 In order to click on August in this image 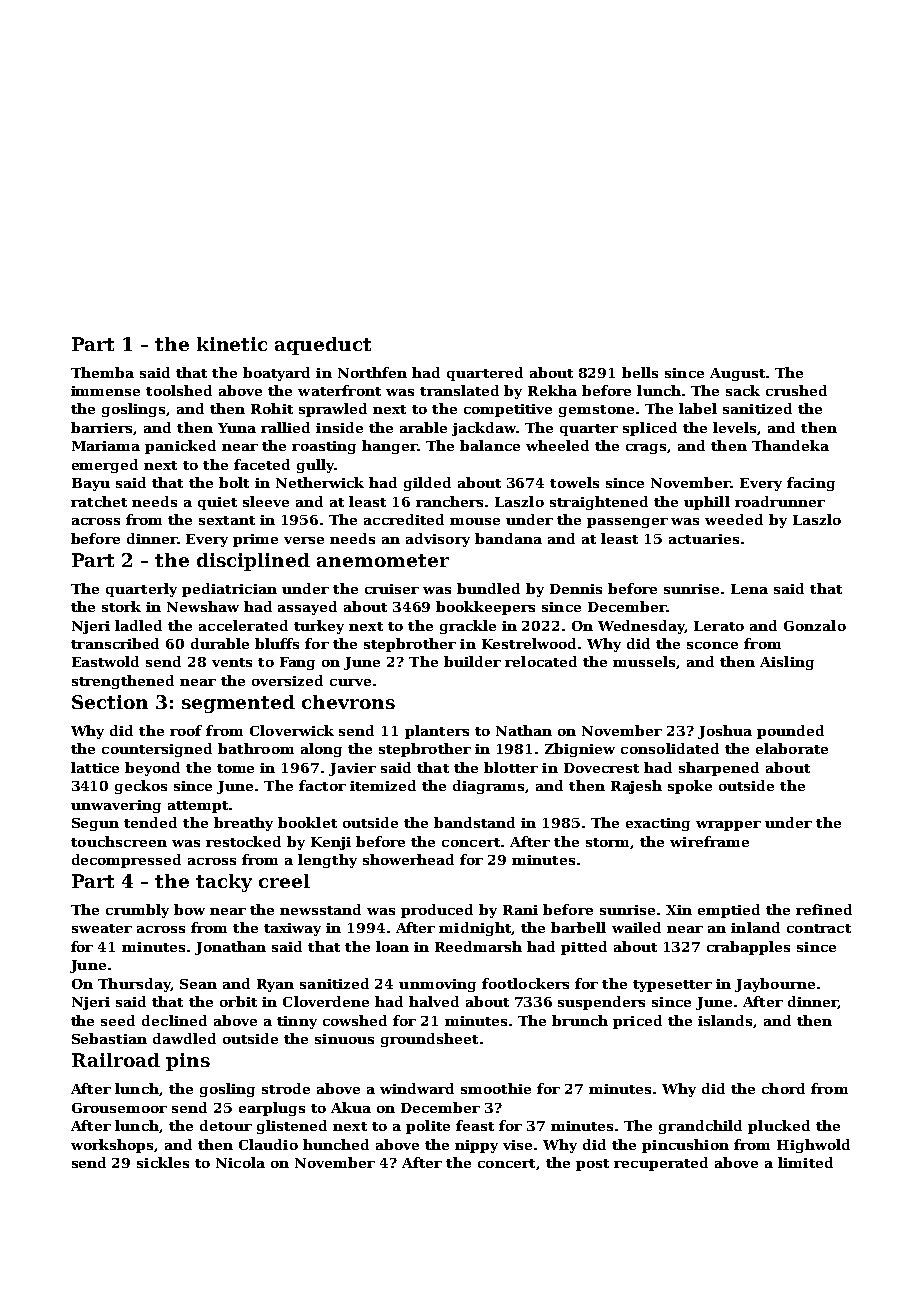, I will do `click(737, 374)`.
